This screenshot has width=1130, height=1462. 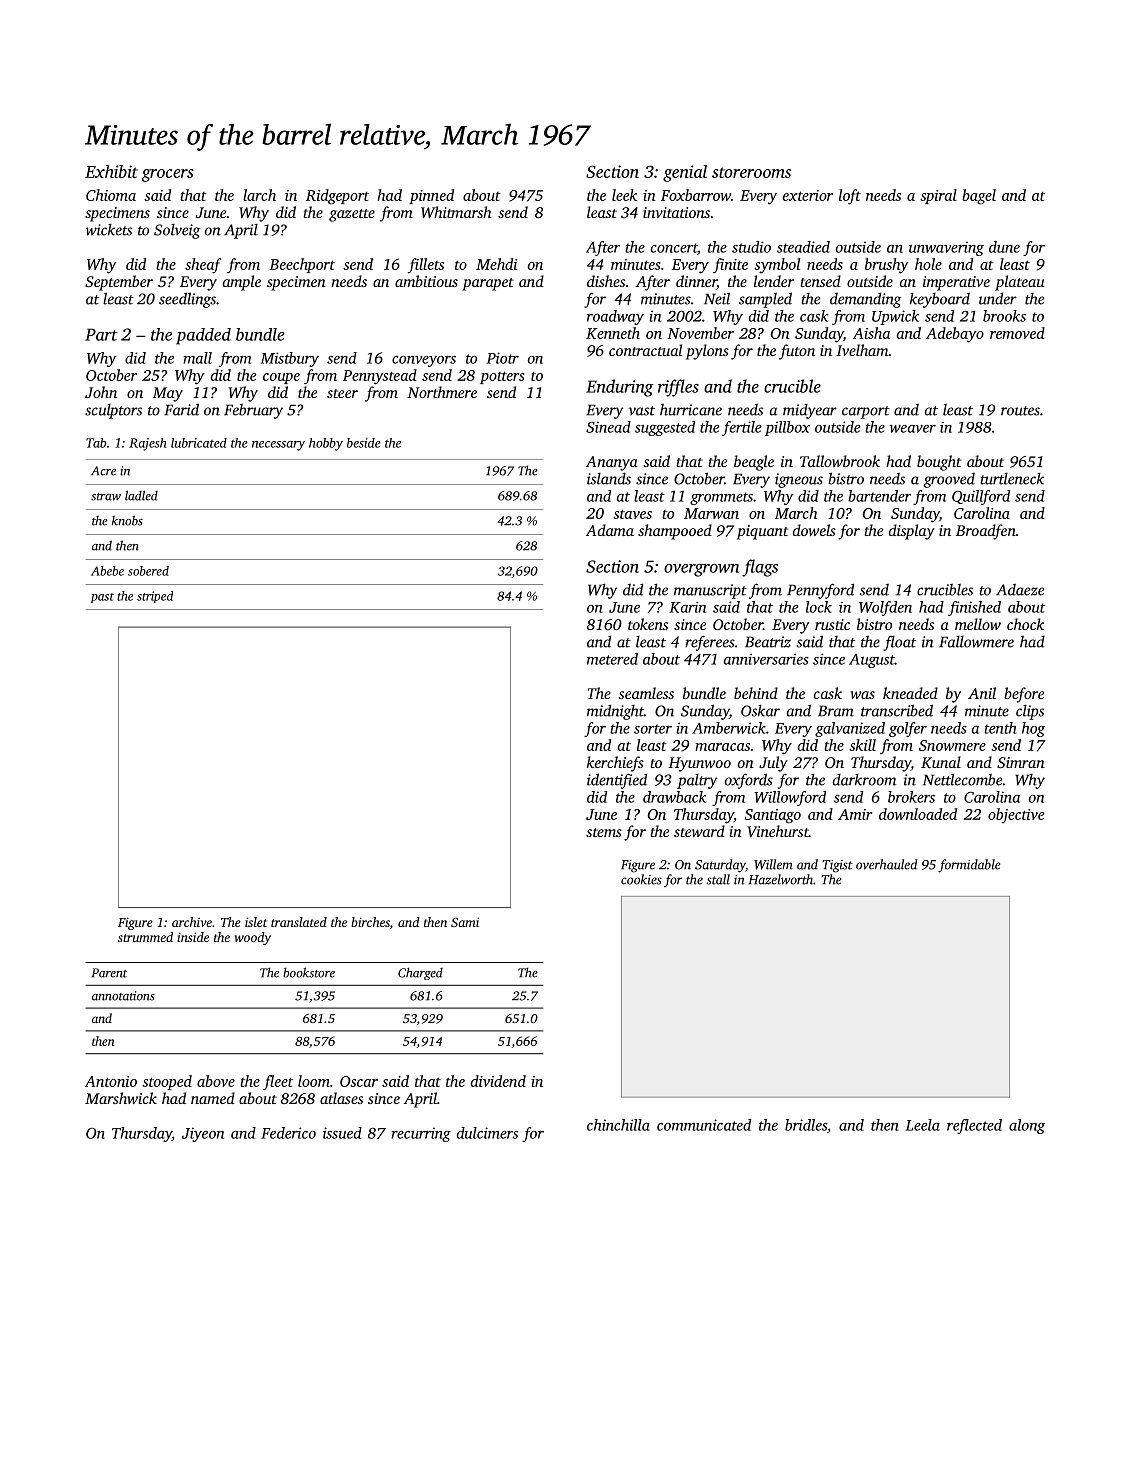 I want to click on seedlings, so click(x=187, y=300).
